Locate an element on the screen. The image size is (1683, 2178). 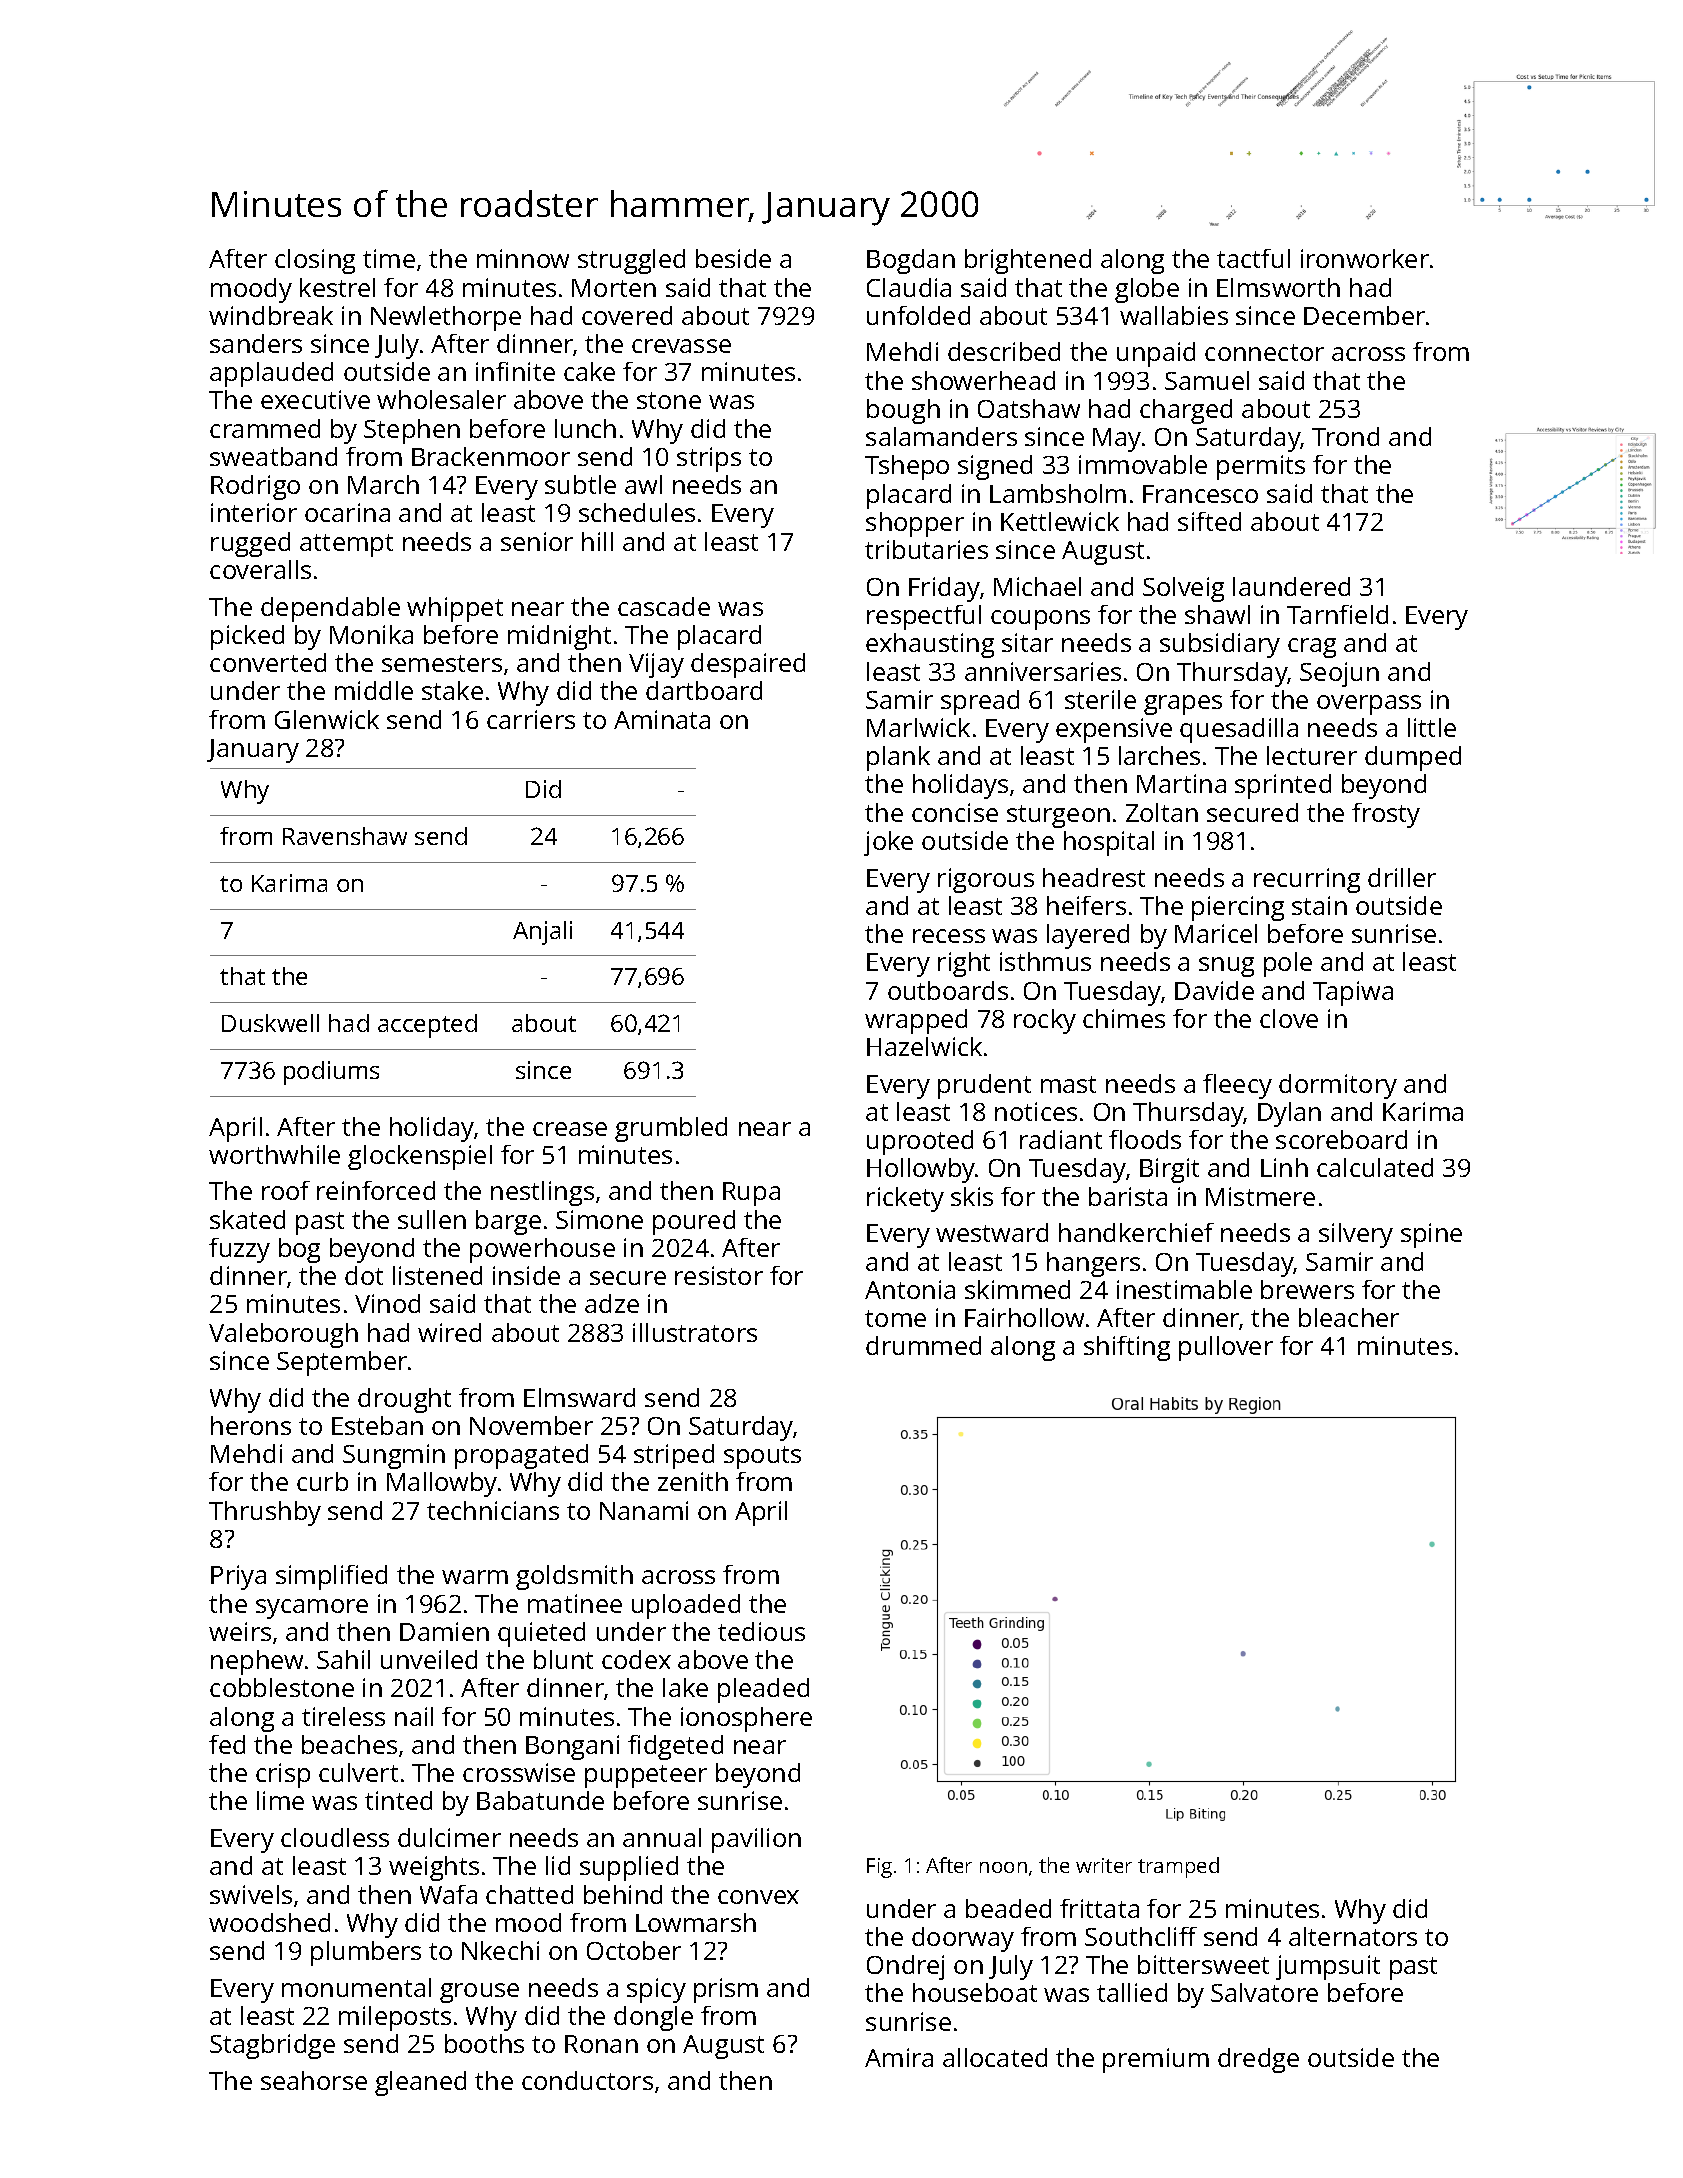
Stagbridge is located at coordinates (272, 2046).
